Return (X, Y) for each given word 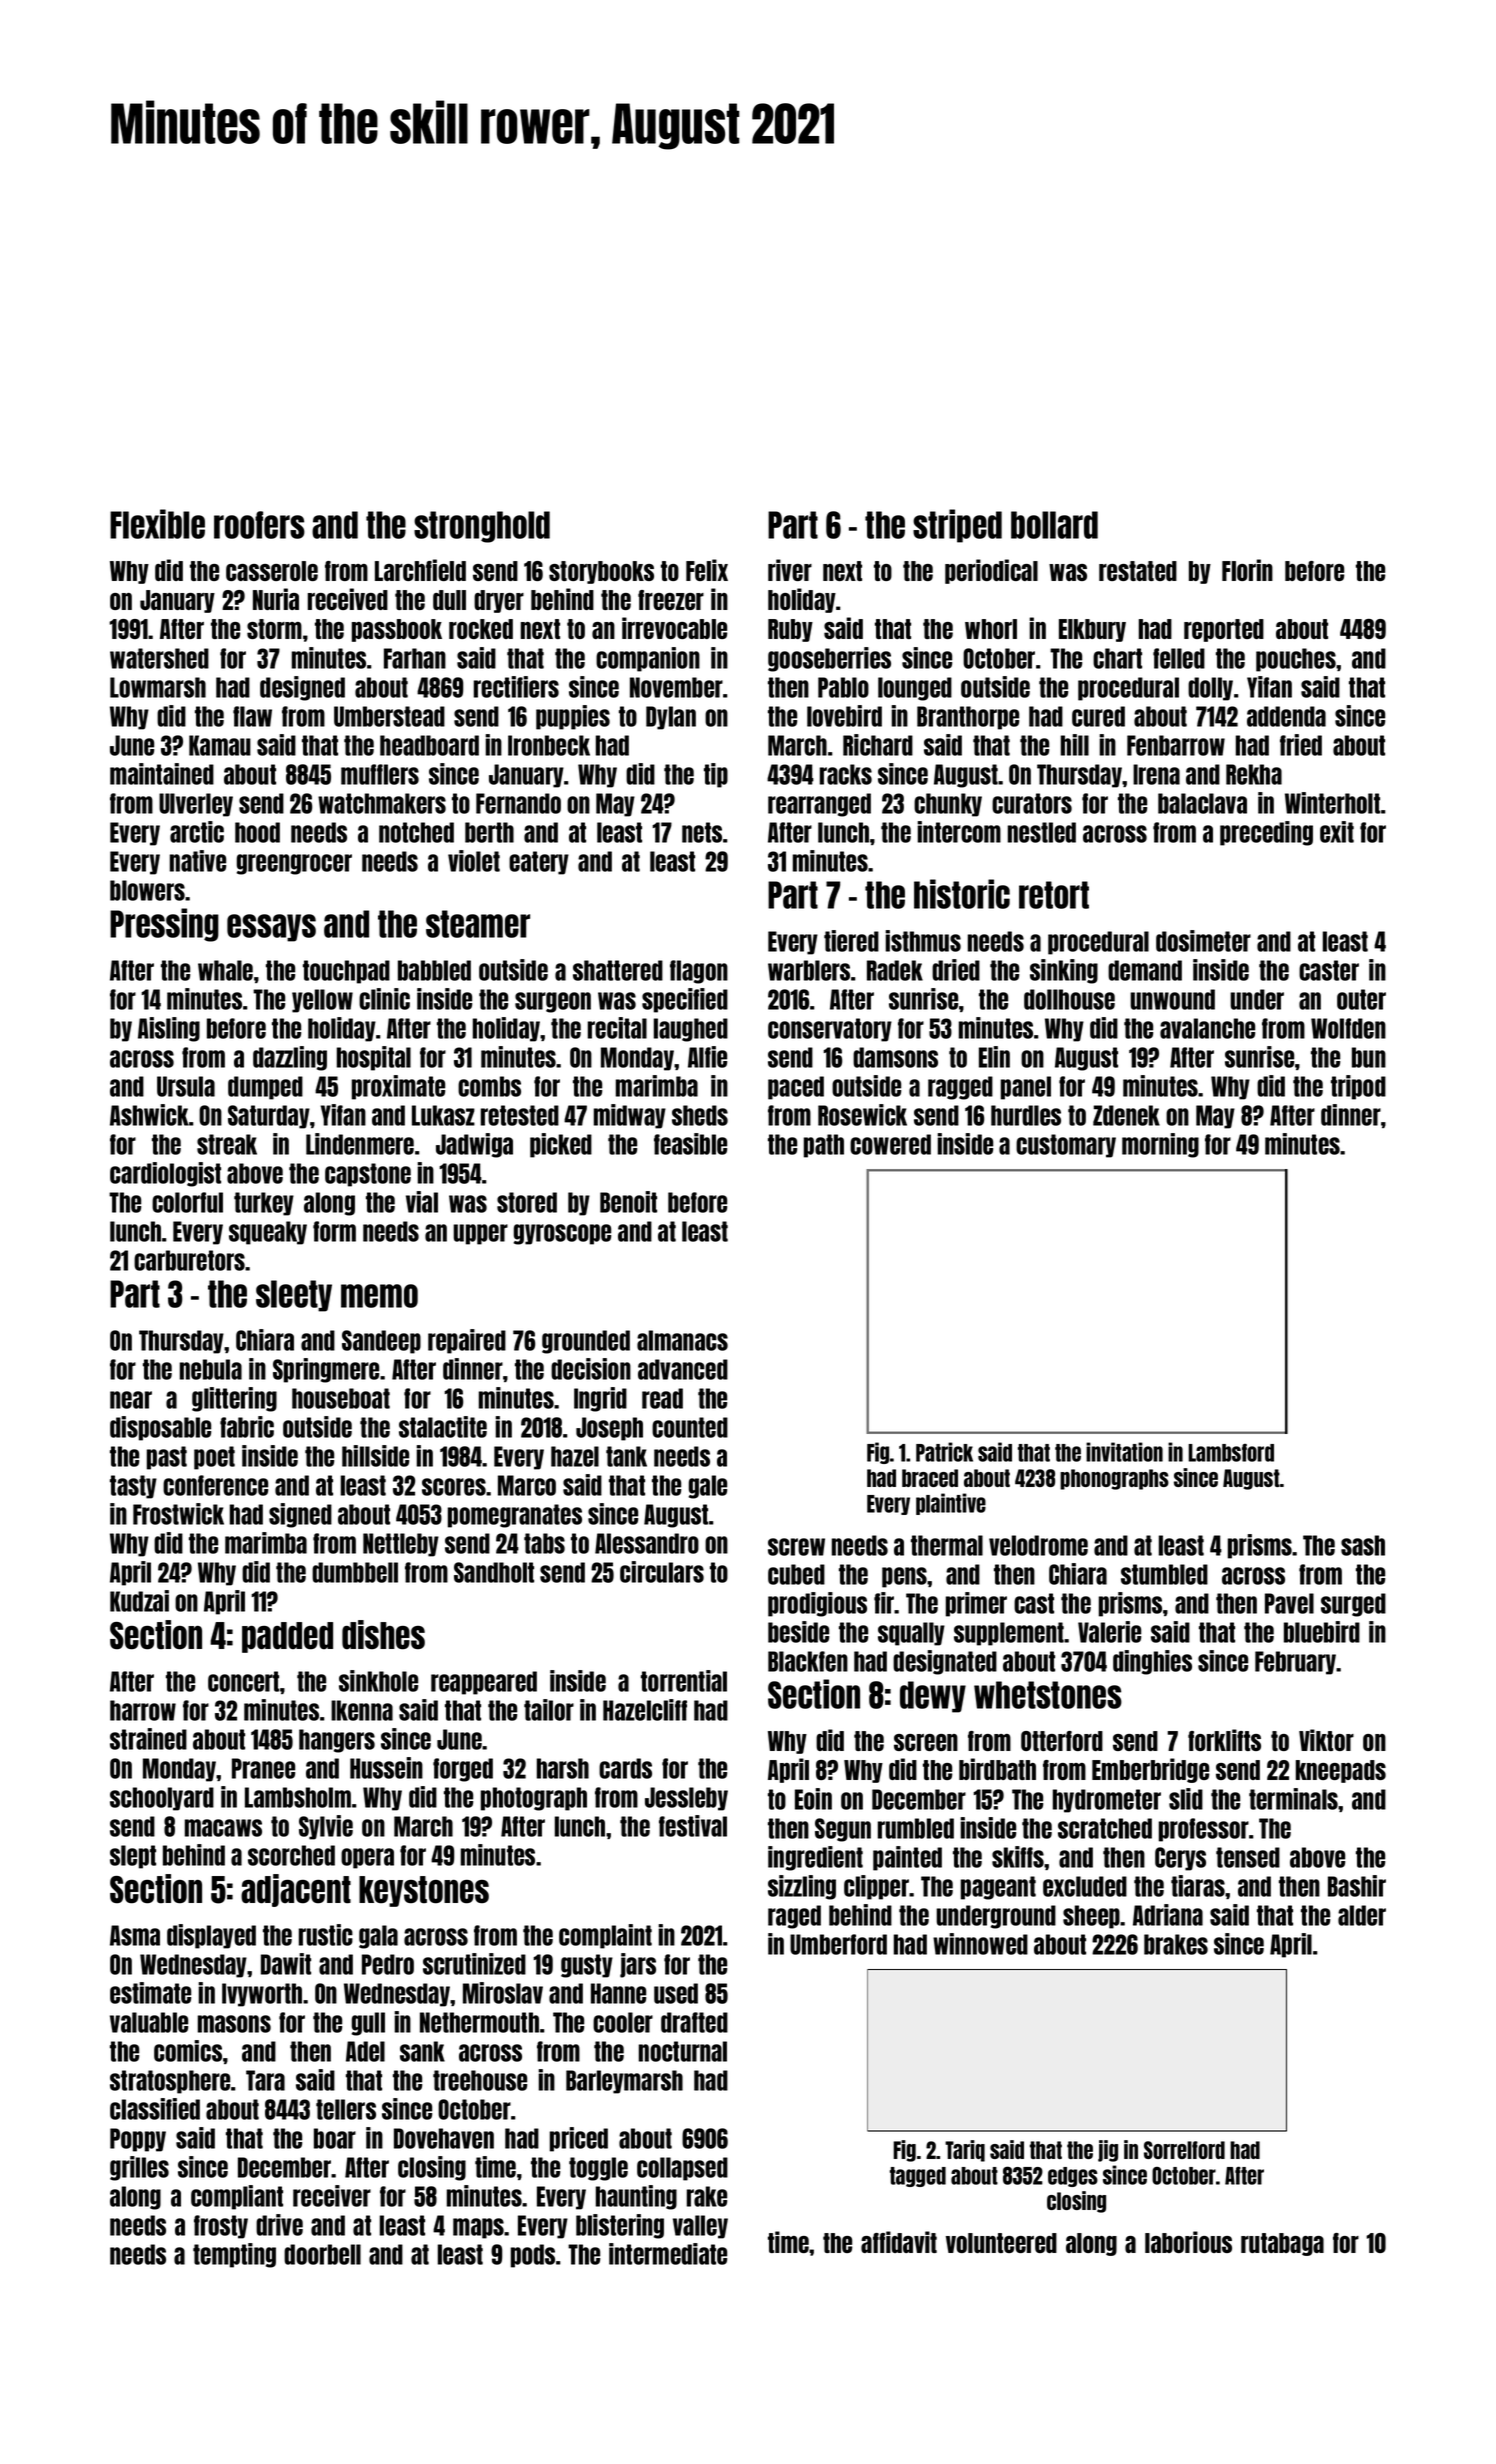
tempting (234, 2255)
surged (1353, 1605)
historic (962, 894)
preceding (1266, 833)
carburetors (189, 1260)
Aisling (169, 1029)
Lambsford (1231, 1453)
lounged (915, 689)
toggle (598, 2169)
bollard (1054, 525)
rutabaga (1282, 2244)
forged (463, 1770)
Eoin (813, 1799)
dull (449, 600)
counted (690, 1427)
